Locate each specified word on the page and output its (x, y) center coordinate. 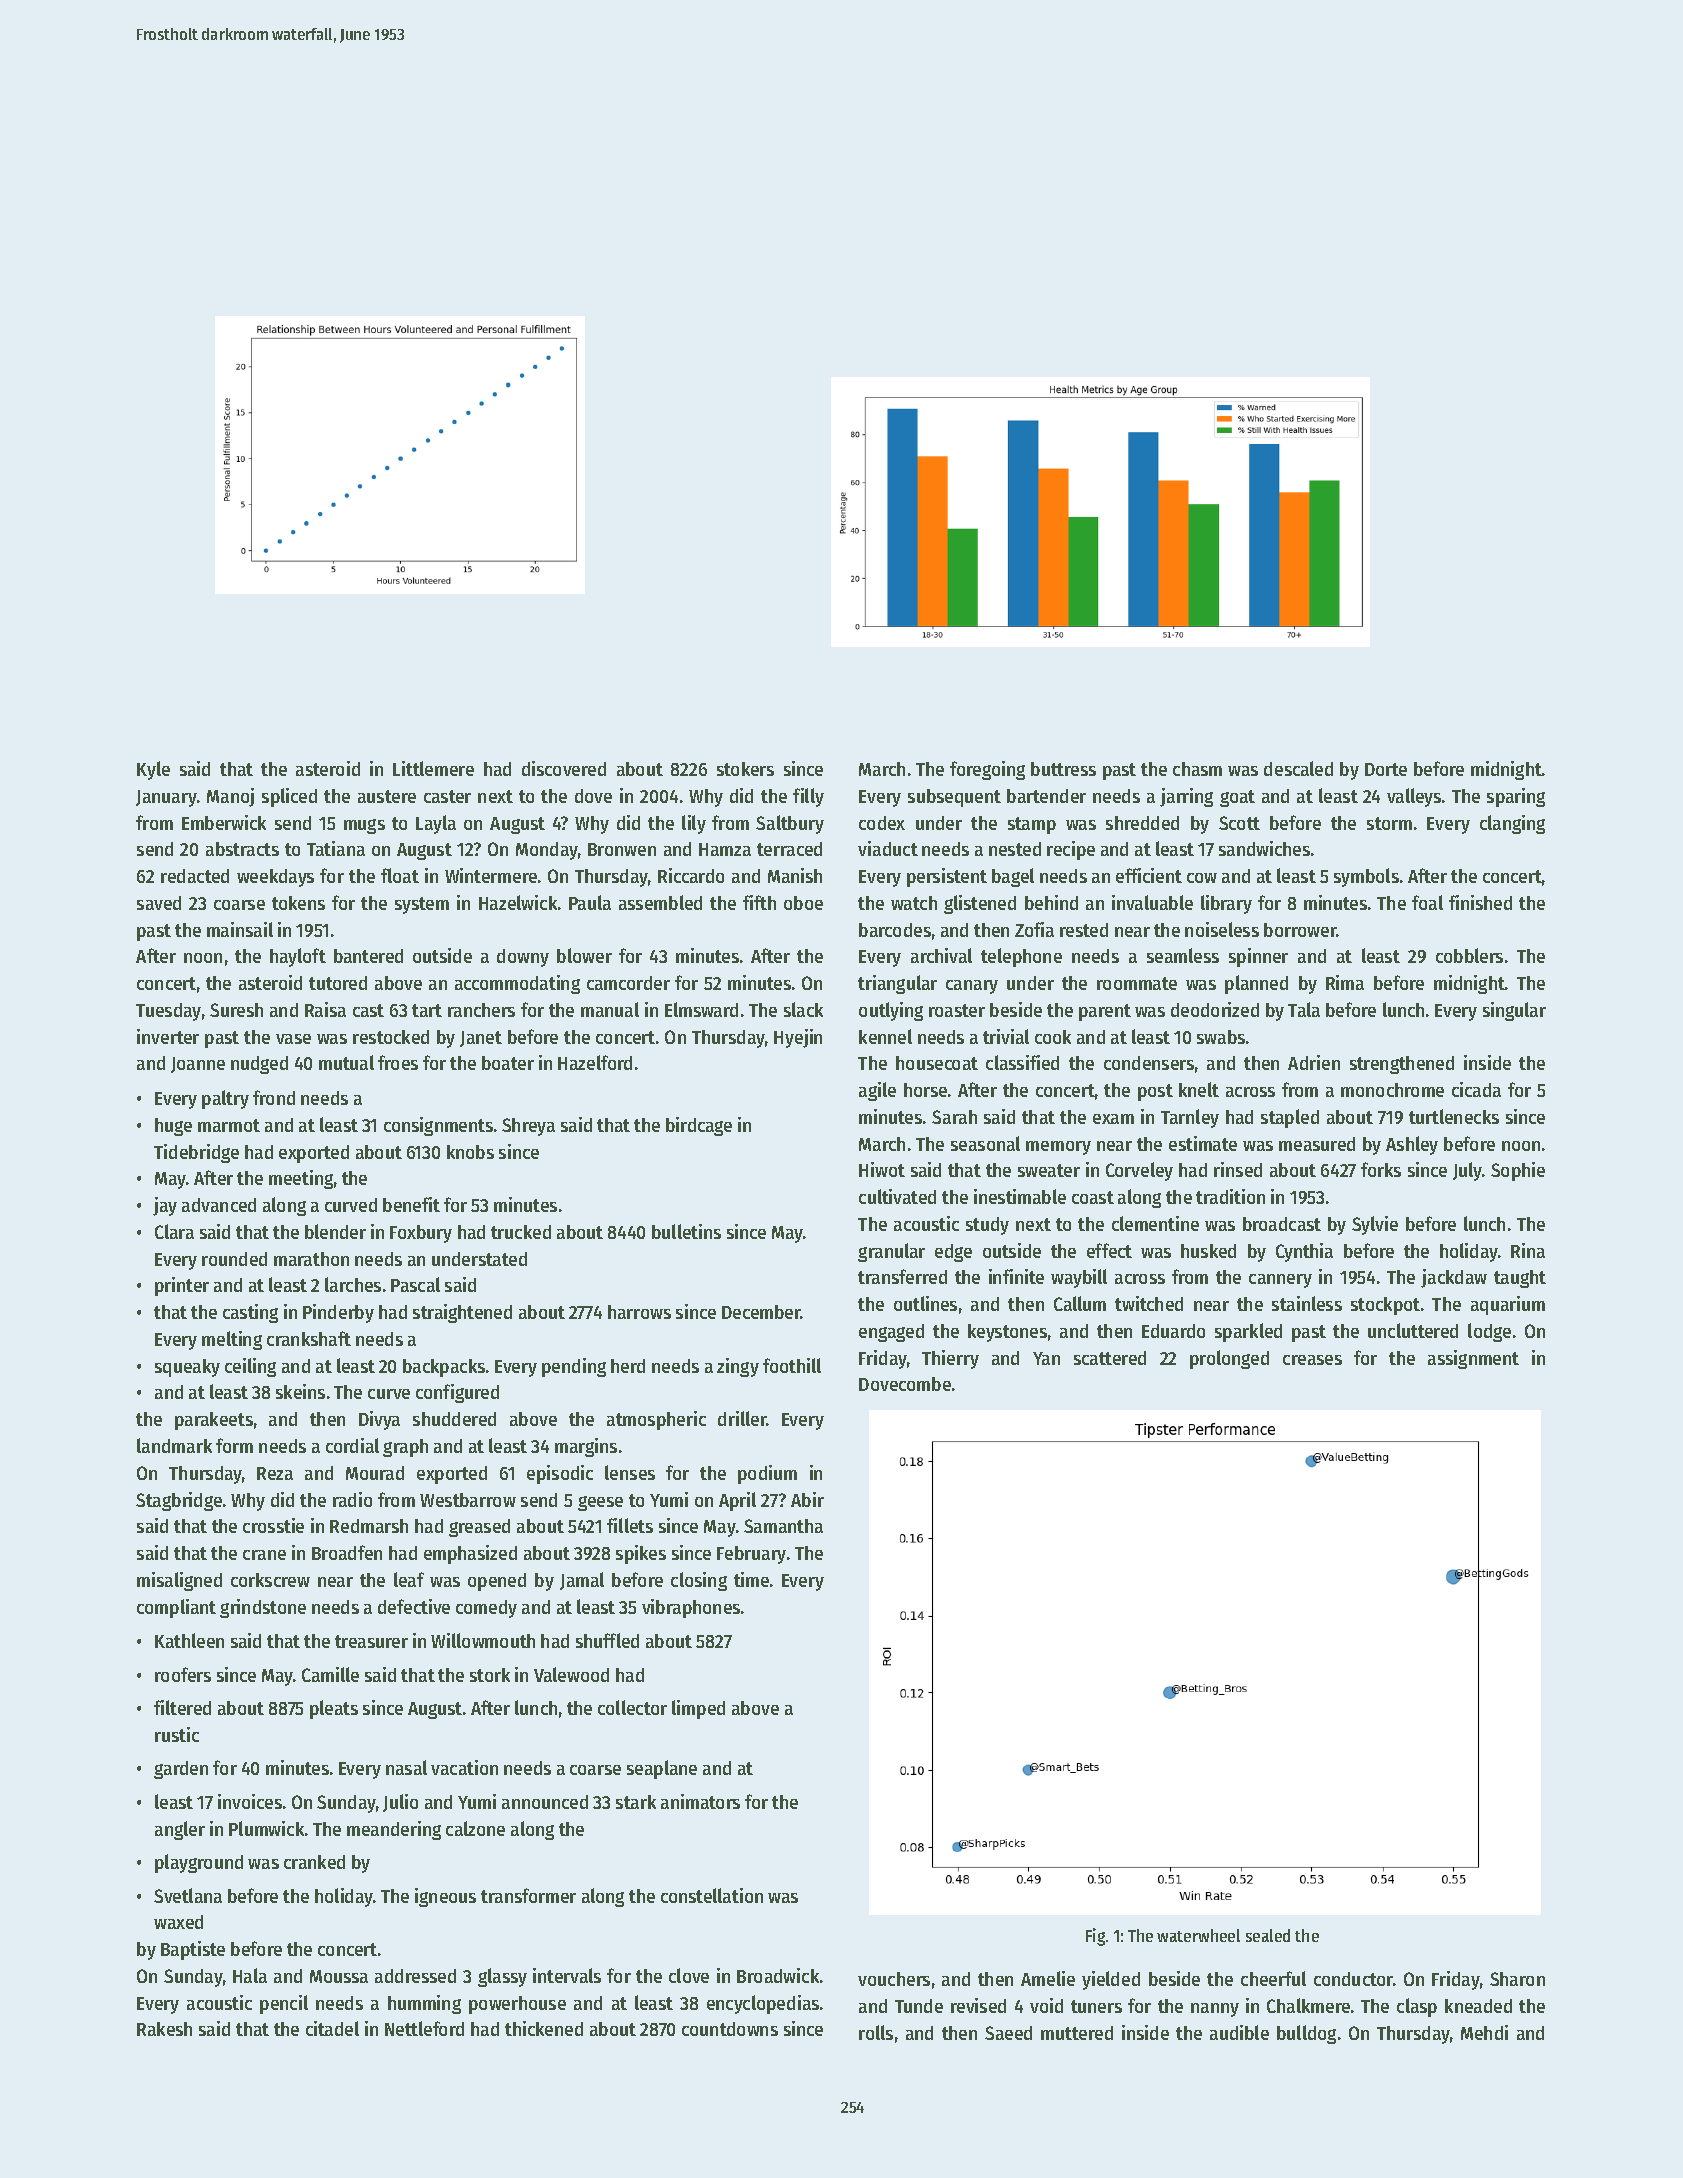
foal (1427, 902)
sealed (1268, 1935)
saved (159, 903)
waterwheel (1198, 1935)
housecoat (937, 1063)
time (751, 1579)
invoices (250, 1801)
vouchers (894, 1979)
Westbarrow (468, 1500)
